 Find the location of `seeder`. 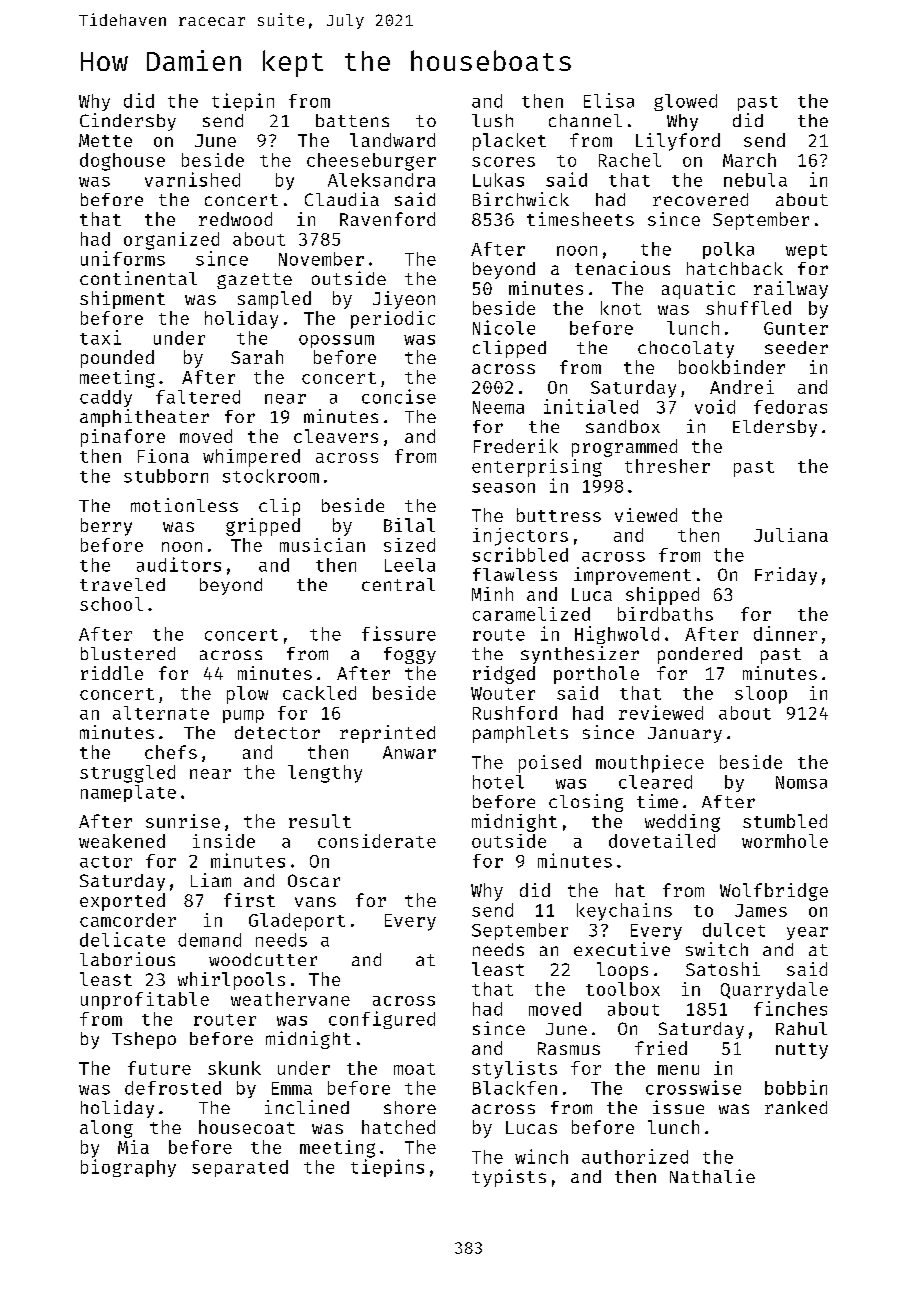

seeder is located at coordinates (796, 347).
